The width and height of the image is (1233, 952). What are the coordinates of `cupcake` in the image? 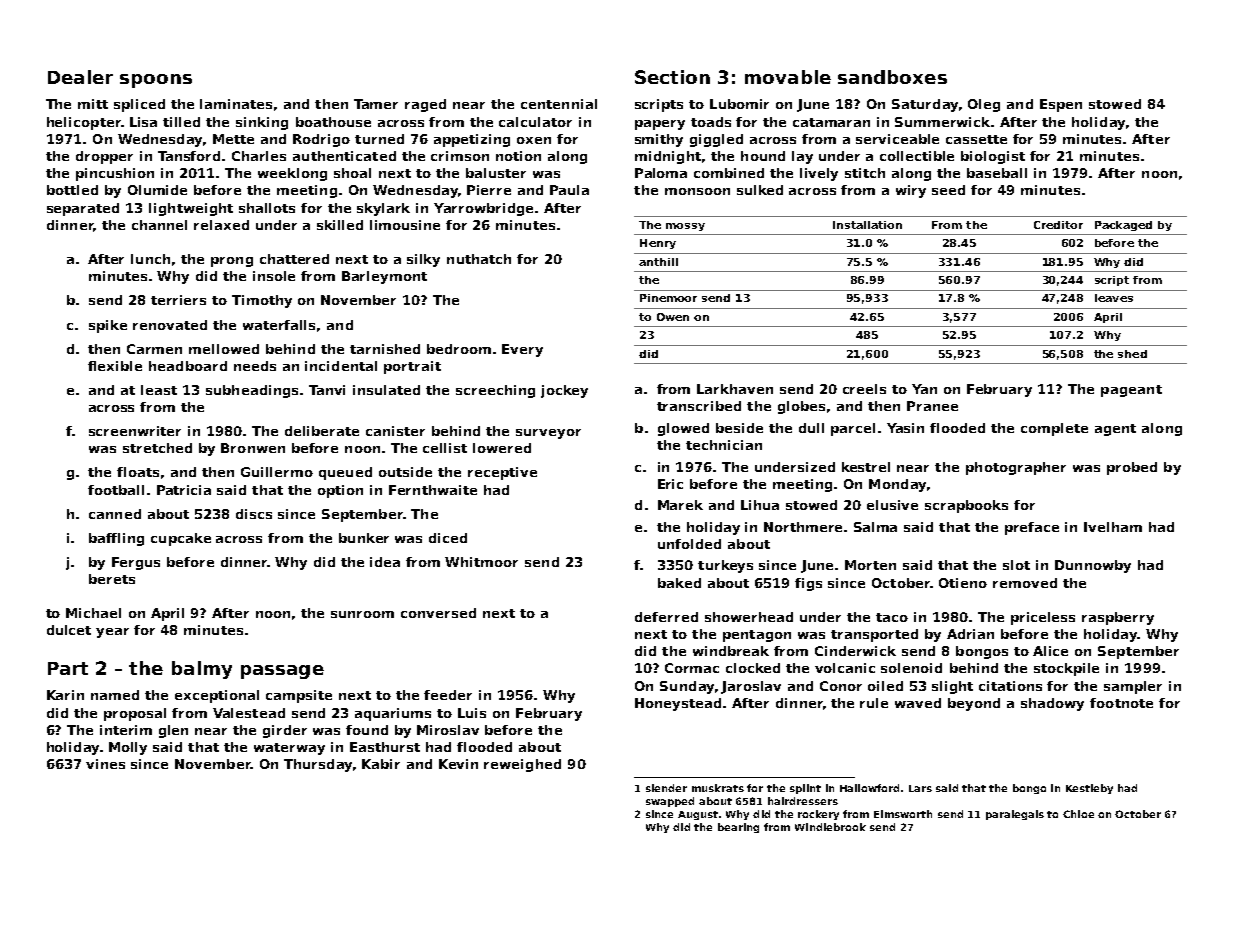 It's located at (181, 539).
